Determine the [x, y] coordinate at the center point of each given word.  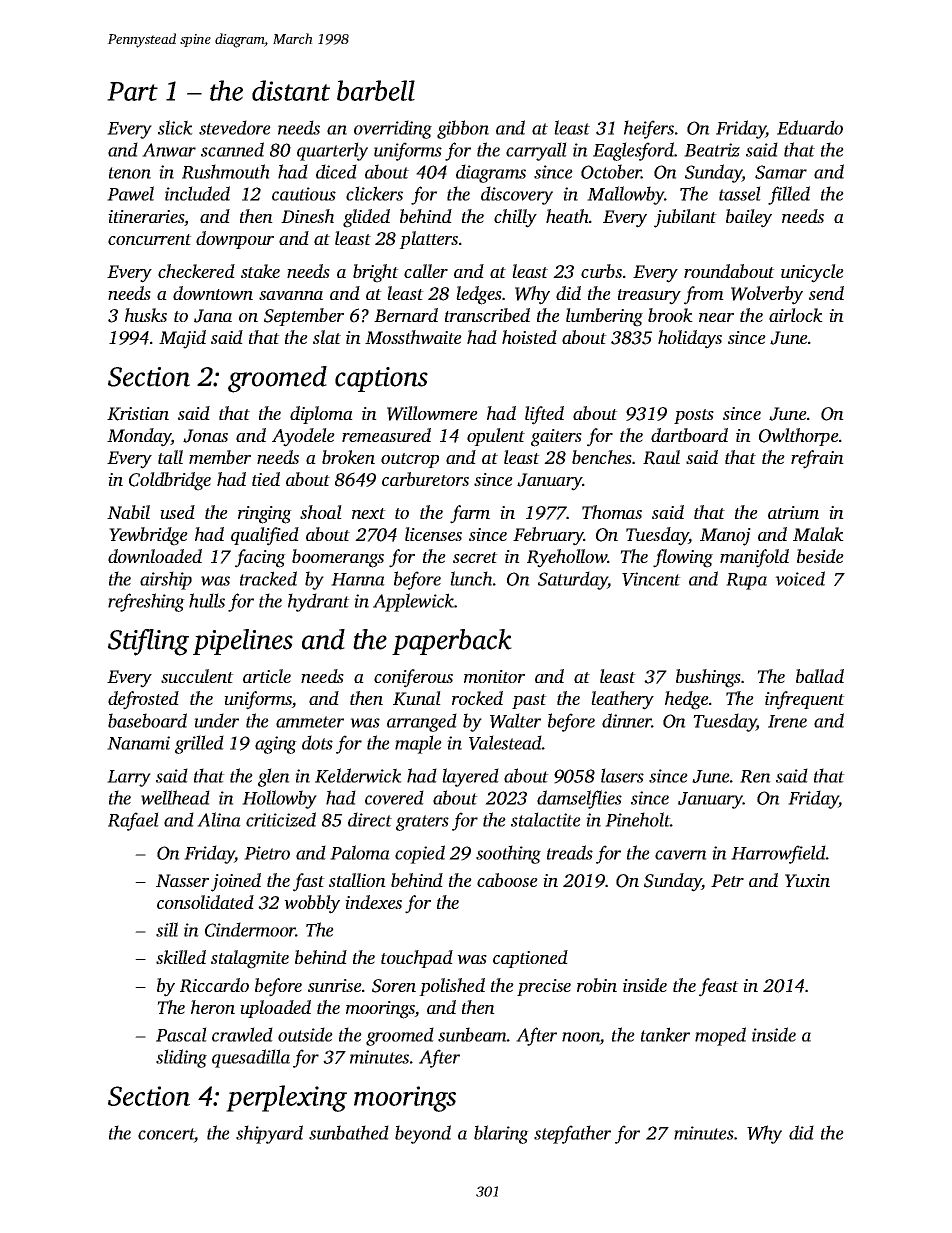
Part [132, 91]
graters [422, 823]
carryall [536, 151]
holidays [690, 339]
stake [260, 271]
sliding [181, 1058]
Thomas [612, 512]
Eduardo [810, 127]
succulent [197, 676]
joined [236, 882]
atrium [793, 512]
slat [327, 337]
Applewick [413, 602]
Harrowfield [778, 854]
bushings [708, 678]
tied [266, 479]
